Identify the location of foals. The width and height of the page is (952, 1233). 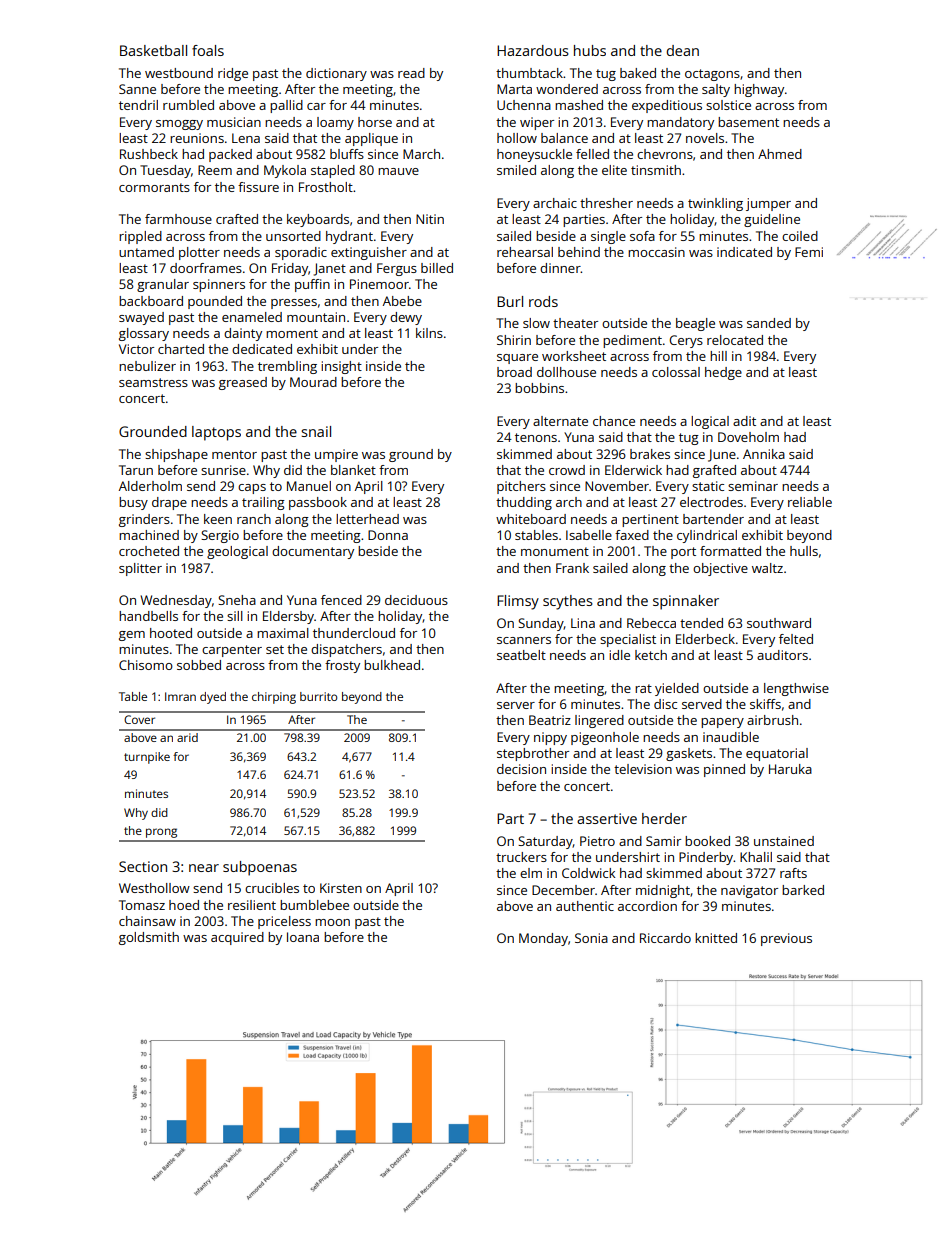
(208, 50).
